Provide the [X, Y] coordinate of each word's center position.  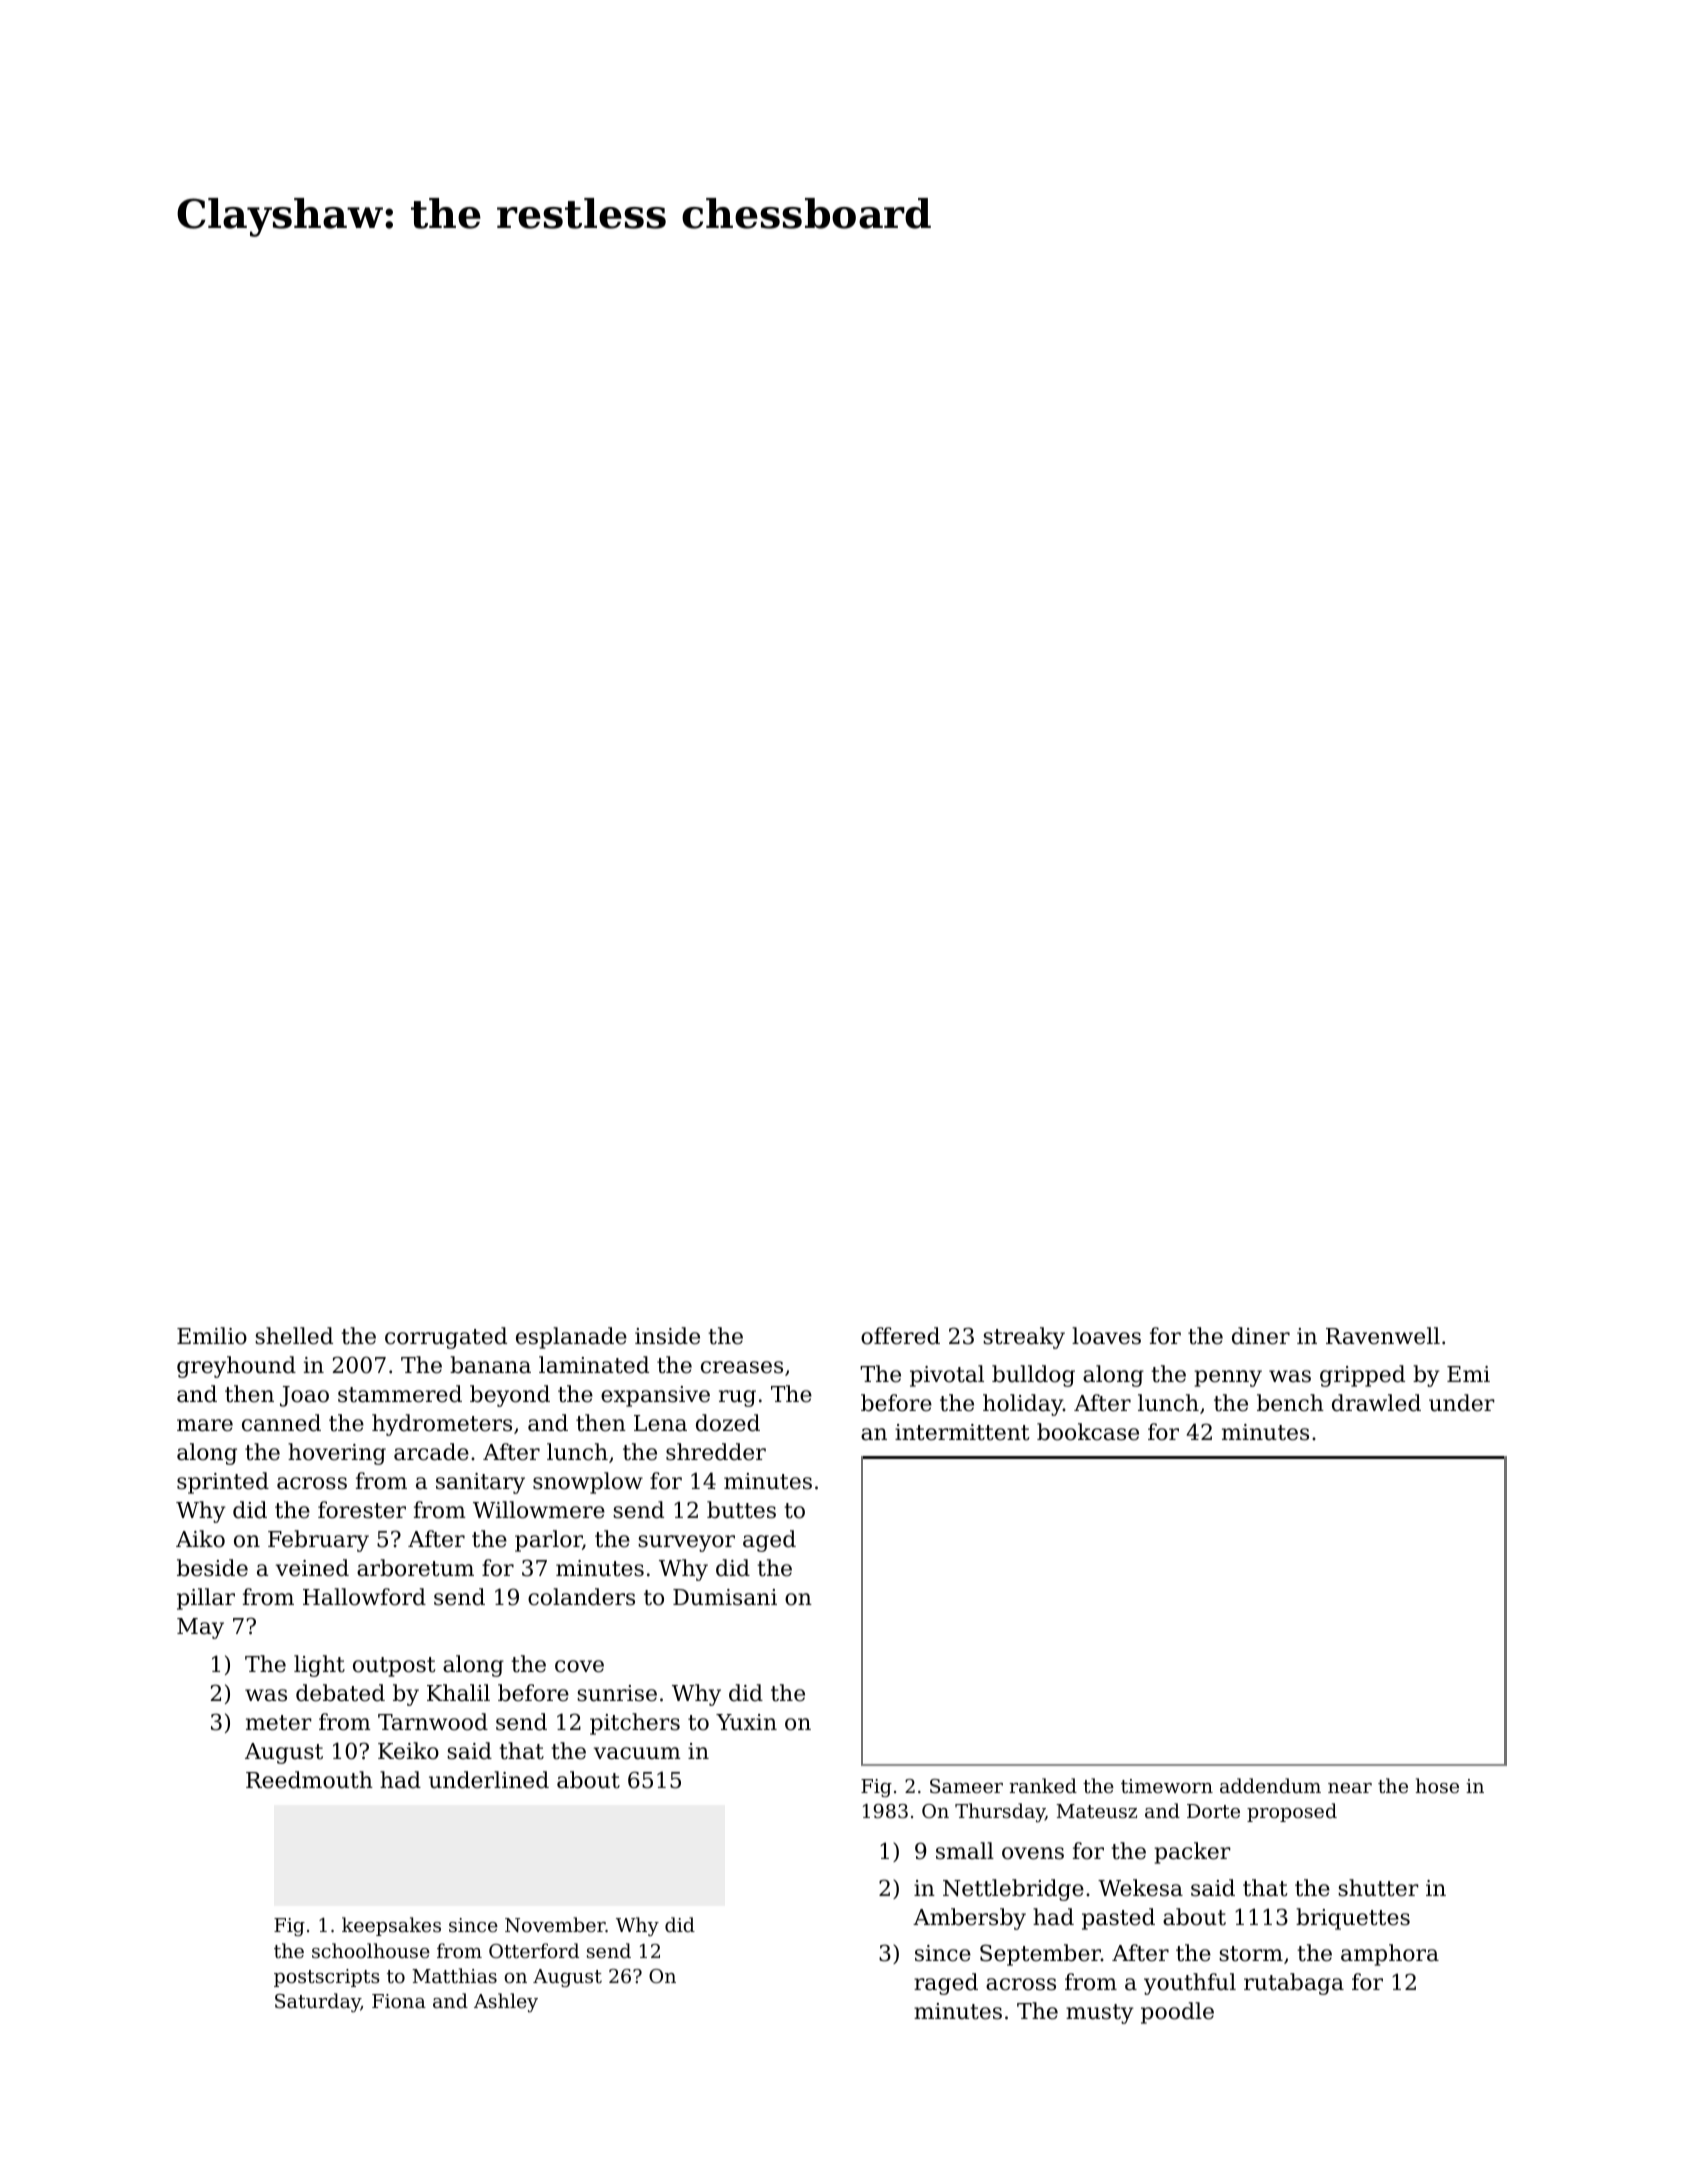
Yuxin [746, 1722]
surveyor [686, 1543]
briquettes [1353, 1919]
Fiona [399, 2001]
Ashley [506, 2002]
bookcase [1088, 1432]
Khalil [458, 1693]
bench [1290, 1403]
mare [205, 1425]
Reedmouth [309, 1780]
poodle [1177, 2013]
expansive [655, 1396]
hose [1437, 1785]
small [965, 1851]
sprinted [223, 1483]
